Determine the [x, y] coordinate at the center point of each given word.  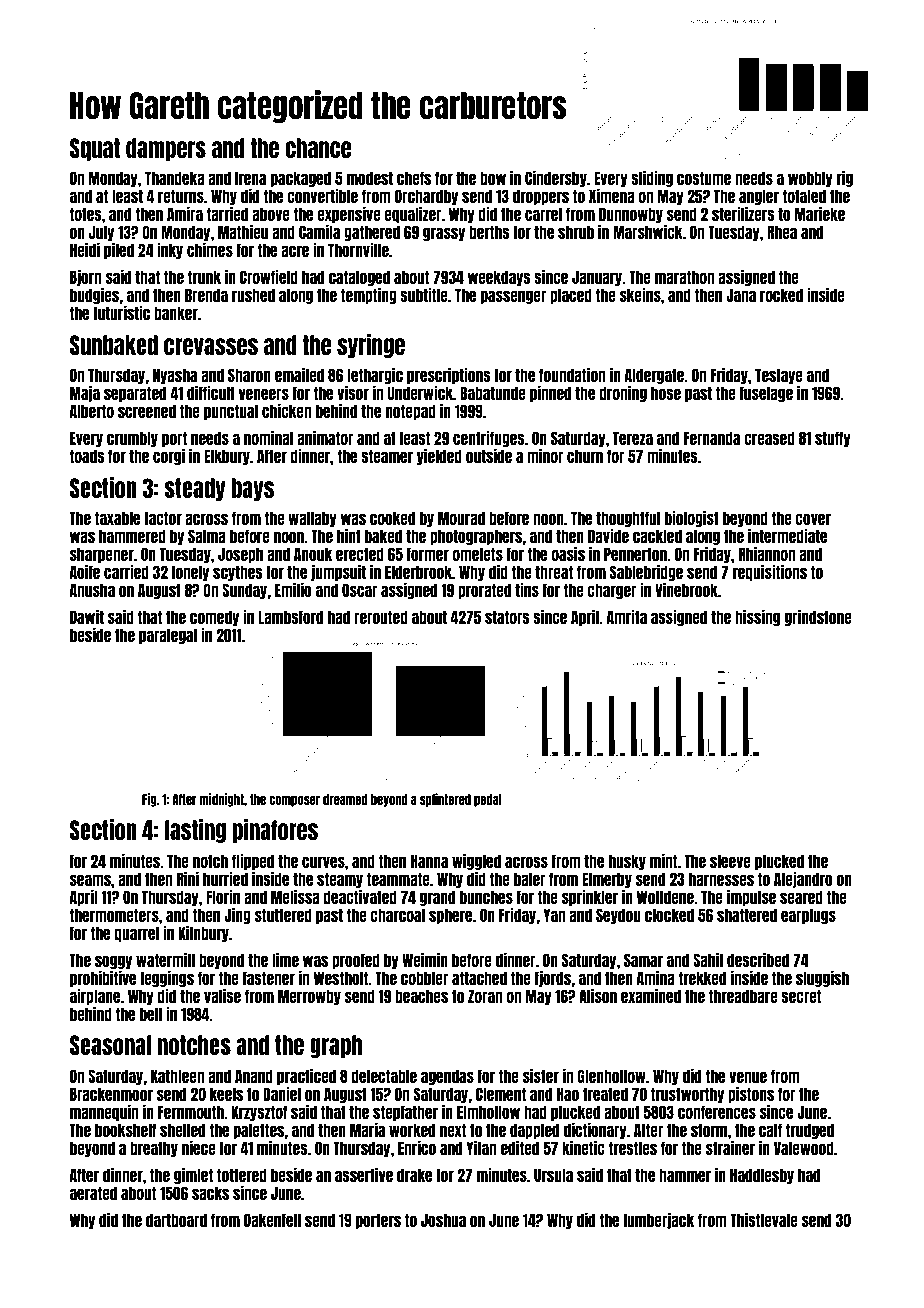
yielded [439, 456]
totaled [804, 196]
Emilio [293, 590]
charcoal [397, 915]
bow [493, 178]
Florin [223, 896]
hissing [757, 617]
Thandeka [175, 178]
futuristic [121, 313]
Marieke [820, 213]
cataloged [359, 279]
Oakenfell [272, 1220]
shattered [747, 915]
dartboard [176, 1220]
